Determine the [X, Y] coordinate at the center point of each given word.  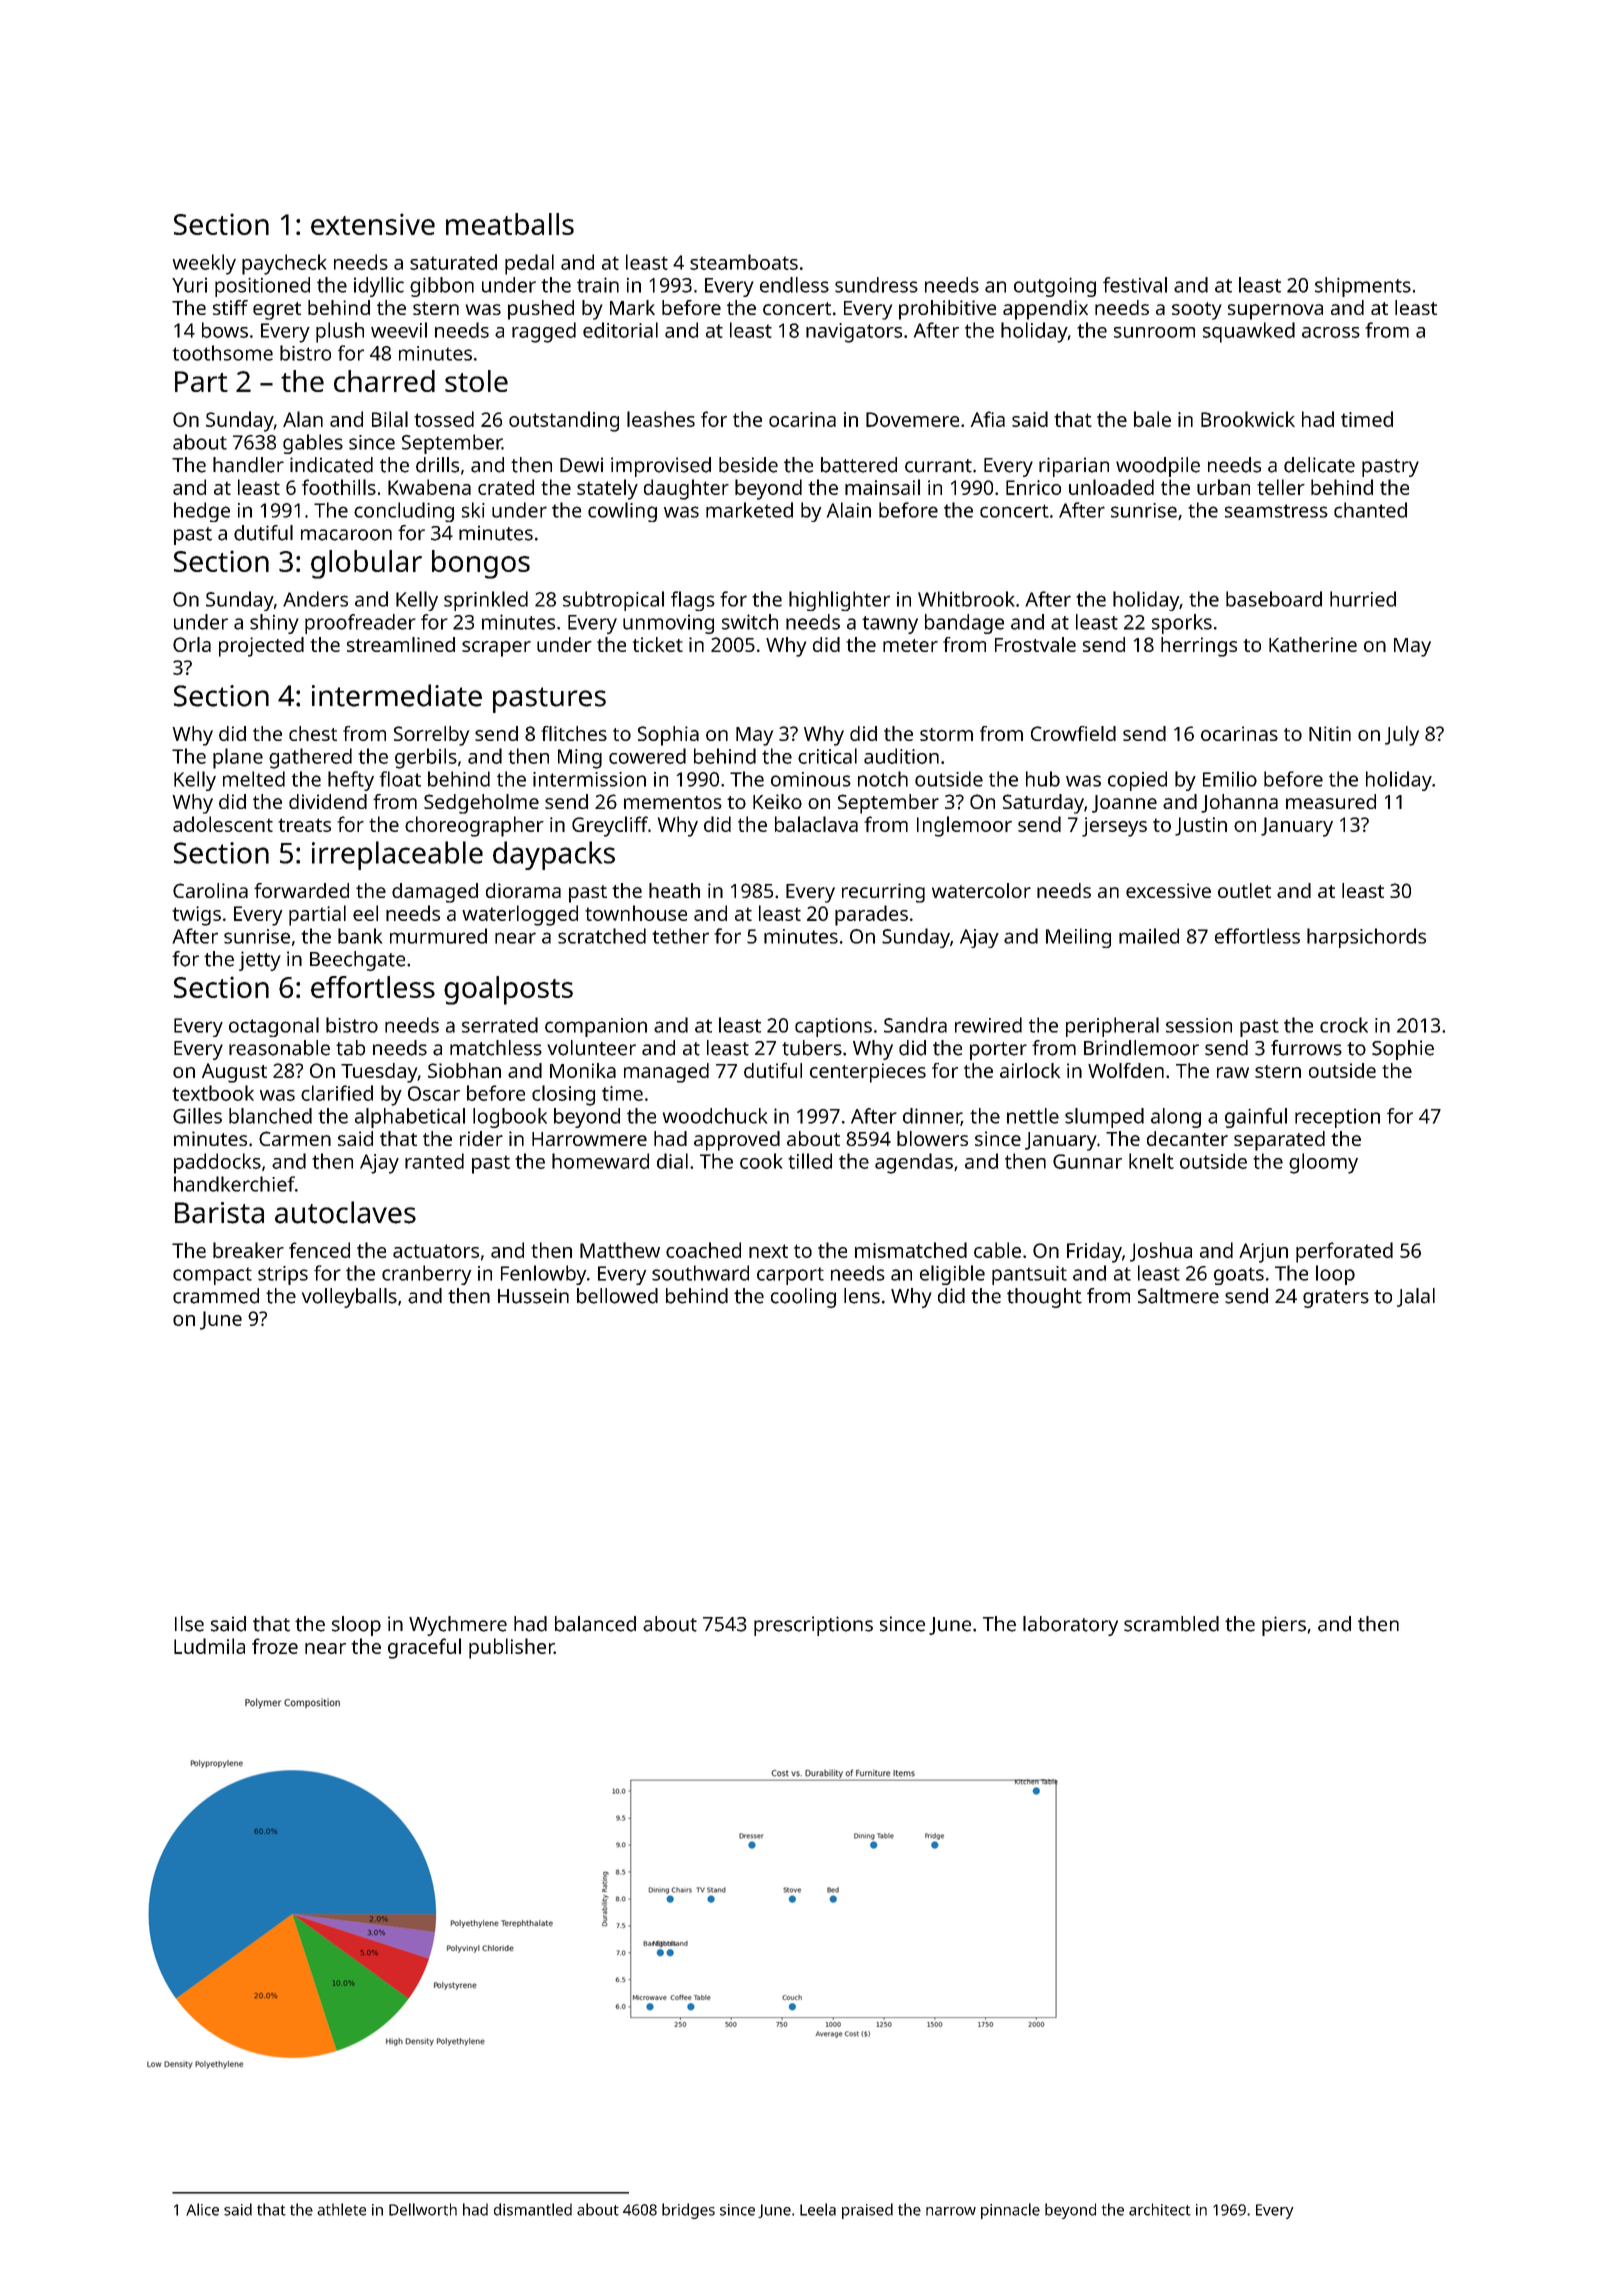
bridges [688, 2211]
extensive [373, 224]
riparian [1074, 467]
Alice [202, 2209]
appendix [1045, 310]
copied [1137, 781]
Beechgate [357, 961]
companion [596, 1027]
